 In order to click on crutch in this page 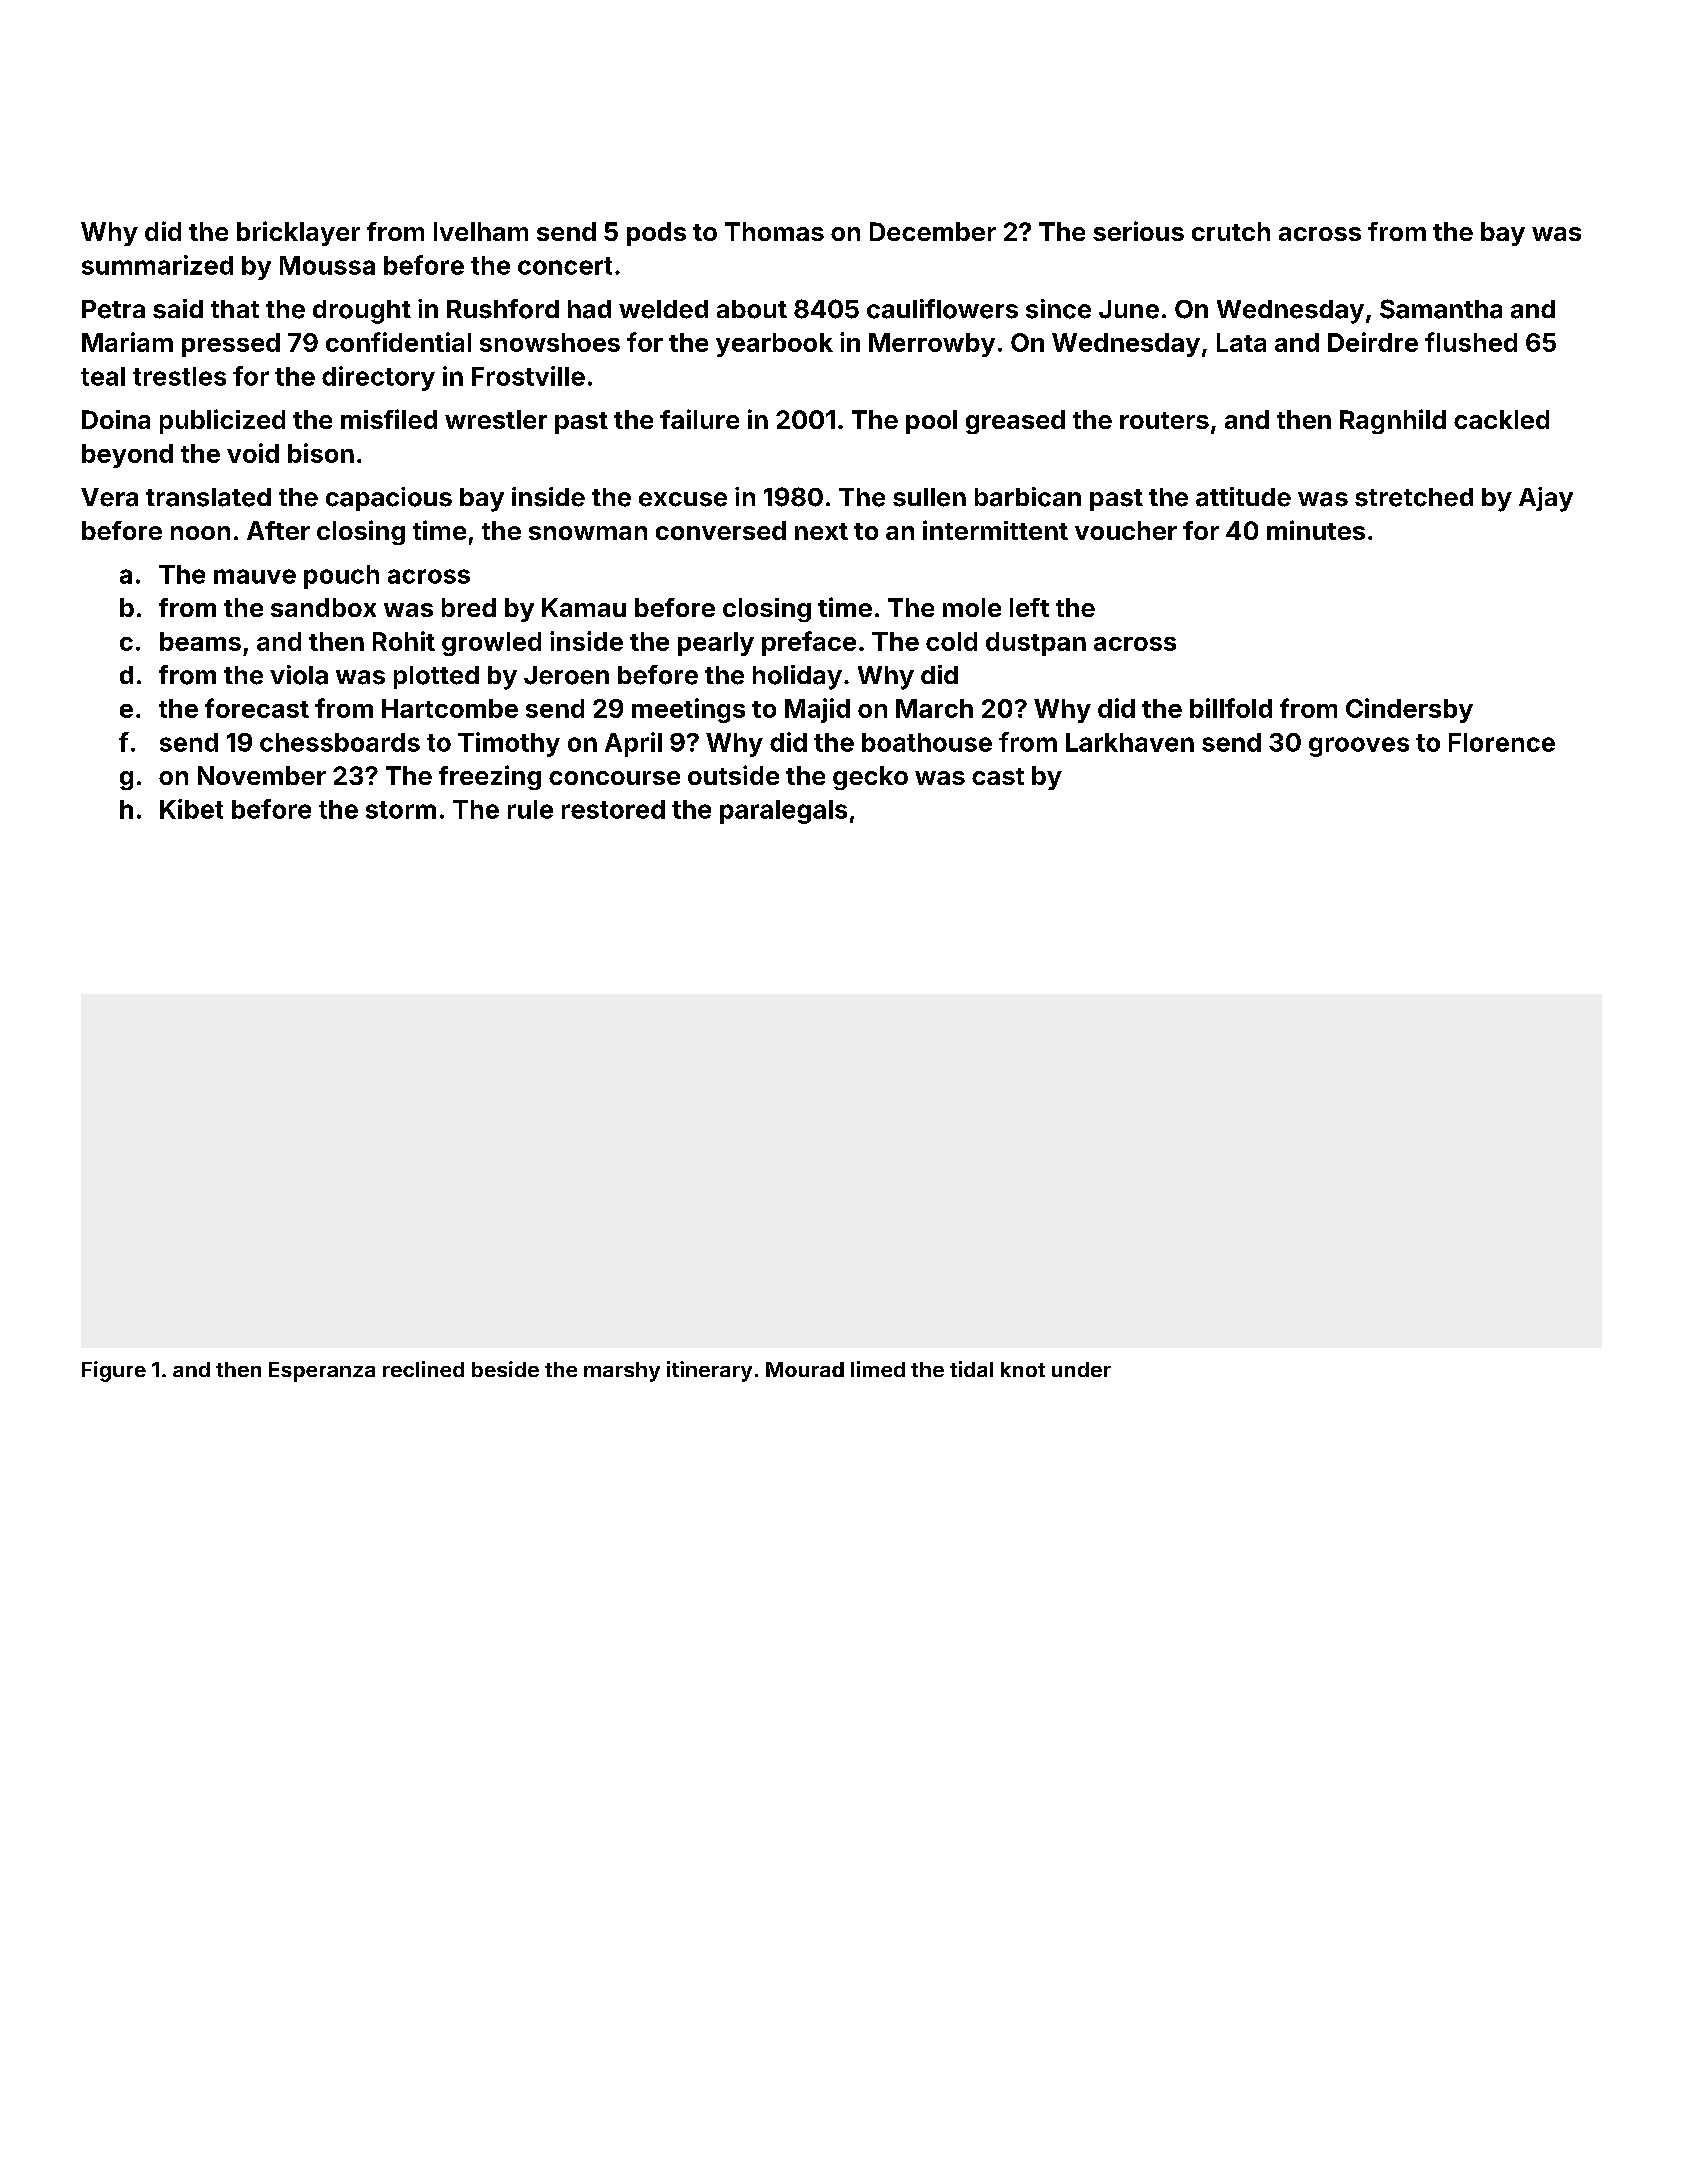, I will do `click(1231, 231)`.
